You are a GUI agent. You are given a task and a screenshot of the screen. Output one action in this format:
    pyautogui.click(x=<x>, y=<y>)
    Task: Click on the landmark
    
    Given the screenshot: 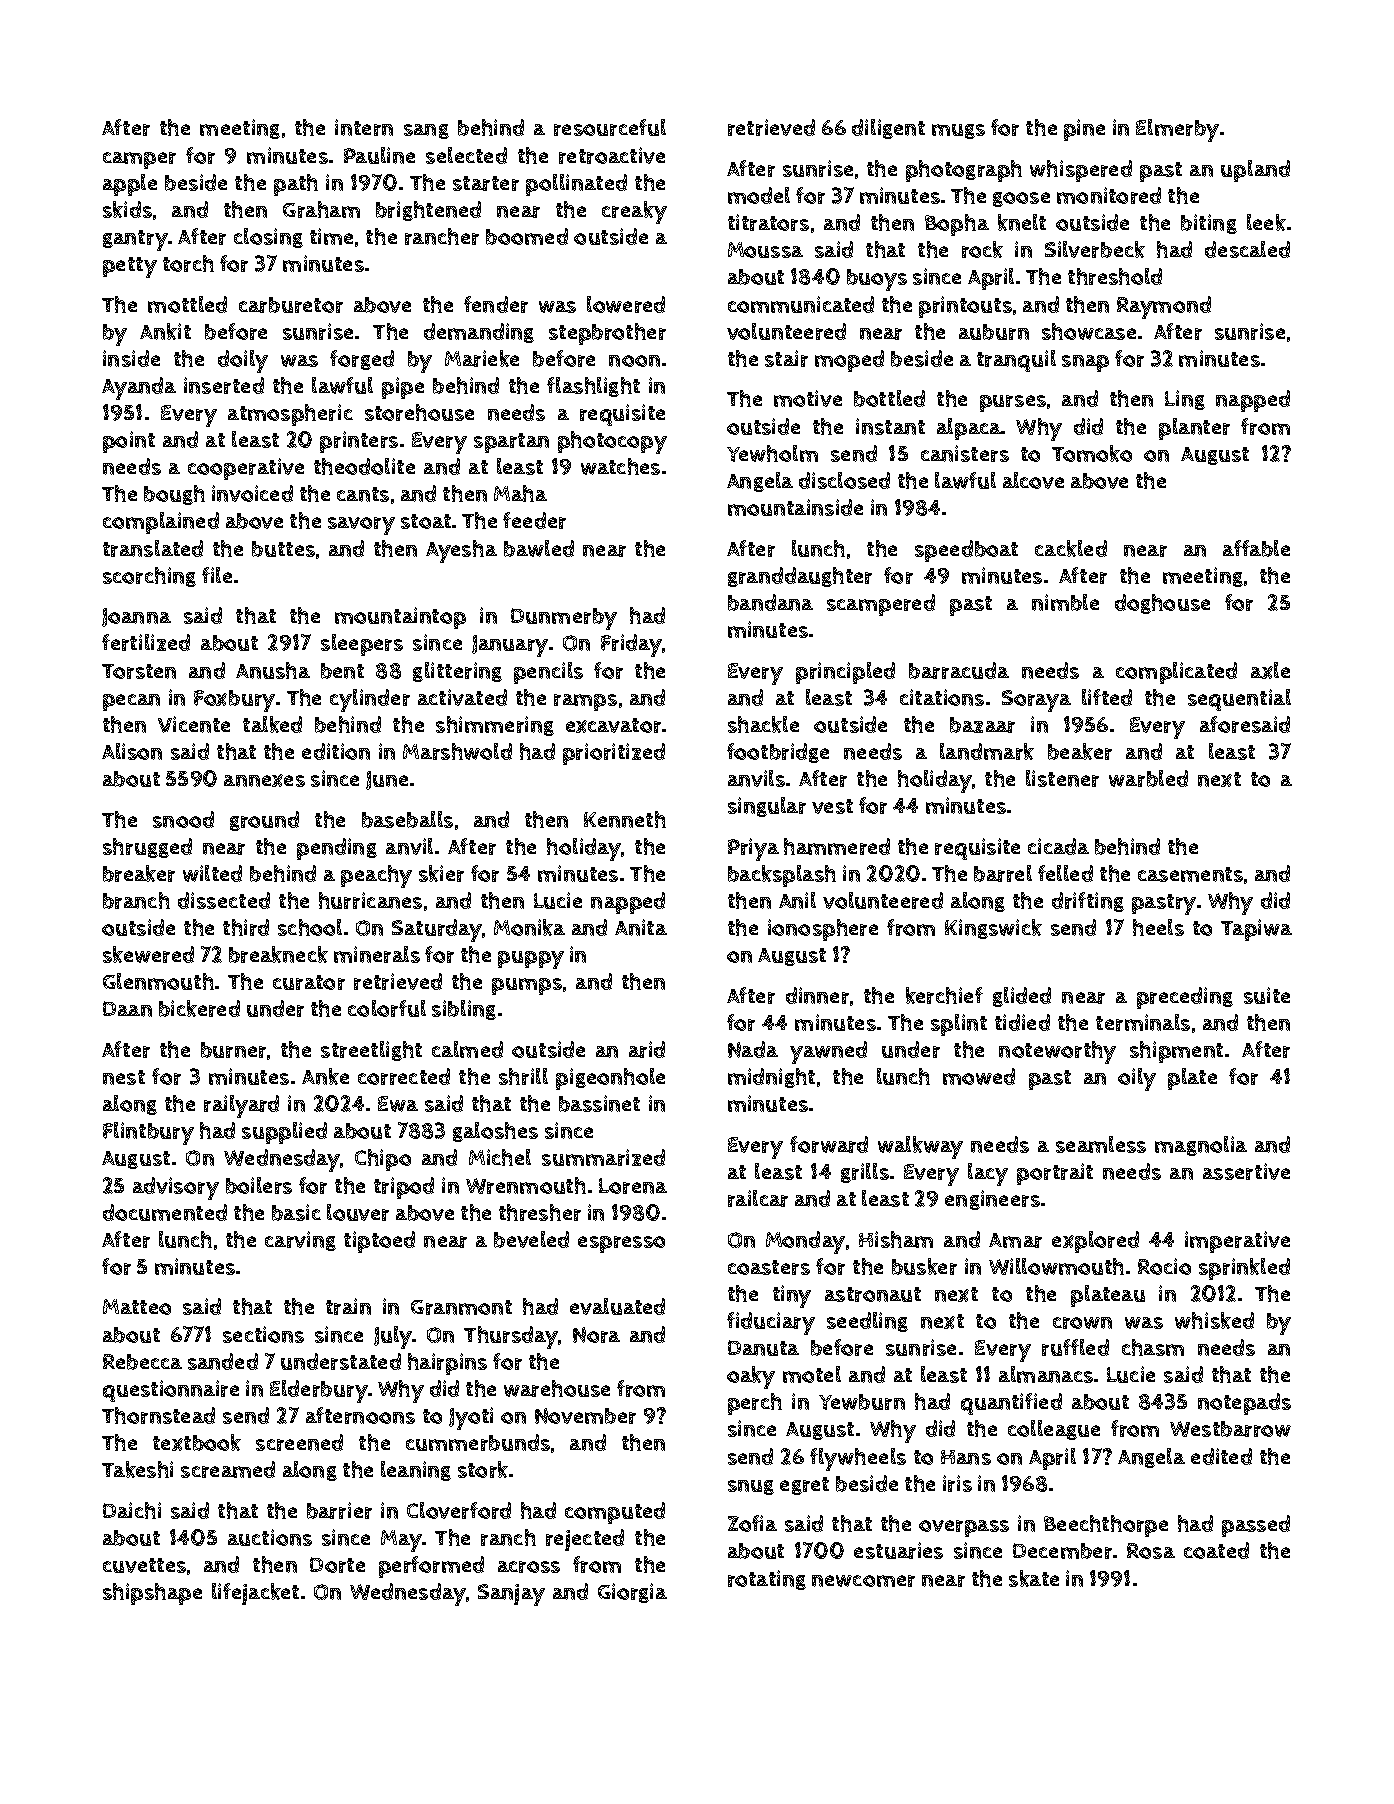 What is the action you would take?
    pyautogui.click(x=987, y=751)
